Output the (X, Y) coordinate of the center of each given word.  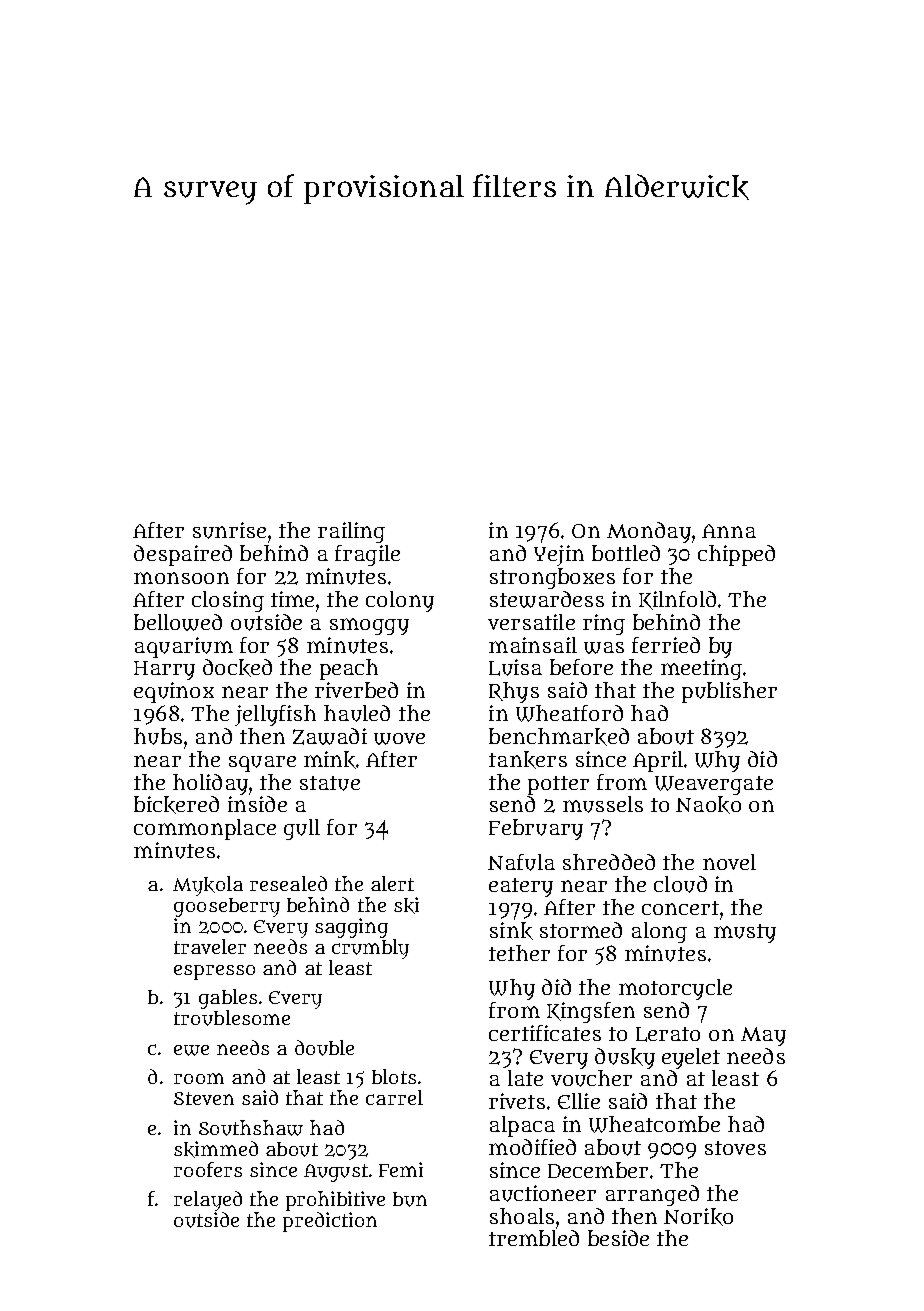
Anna (729, 531)
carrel (394, 1097)
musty (745, 933)
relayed (208, 1201)
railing (351, 532)
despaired (183, 555)
